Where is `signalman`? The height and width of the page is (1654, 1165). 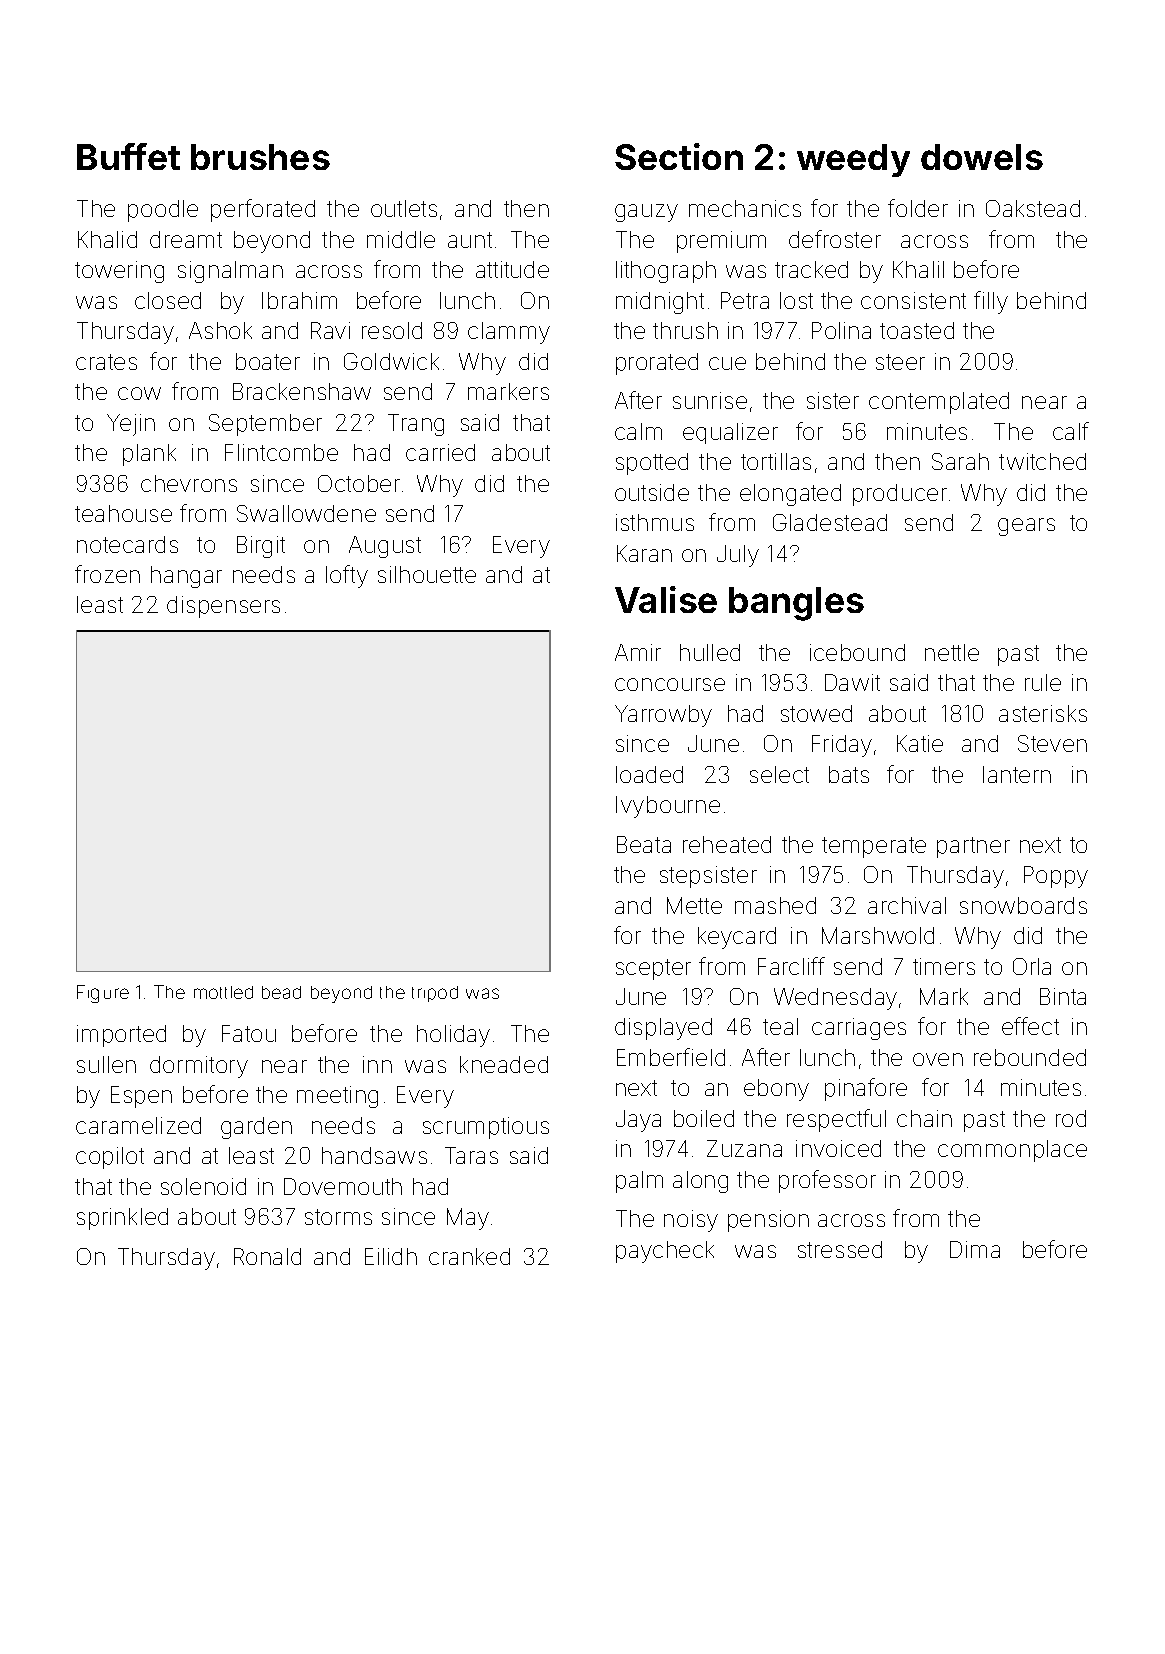
signalman is located at coordinates (230, 272).
